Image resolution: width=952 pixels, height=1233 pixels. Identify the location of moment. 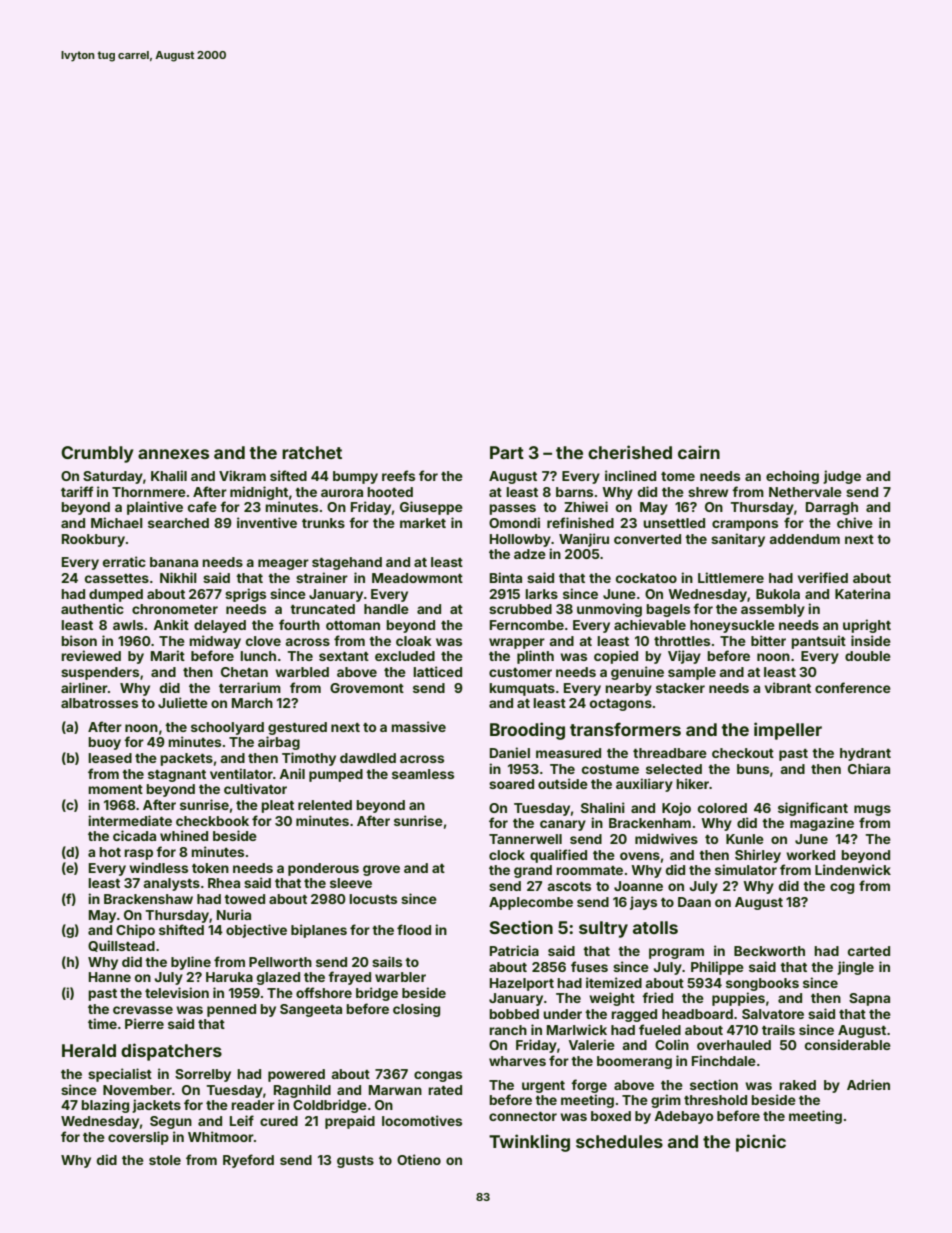
(115, 789).
